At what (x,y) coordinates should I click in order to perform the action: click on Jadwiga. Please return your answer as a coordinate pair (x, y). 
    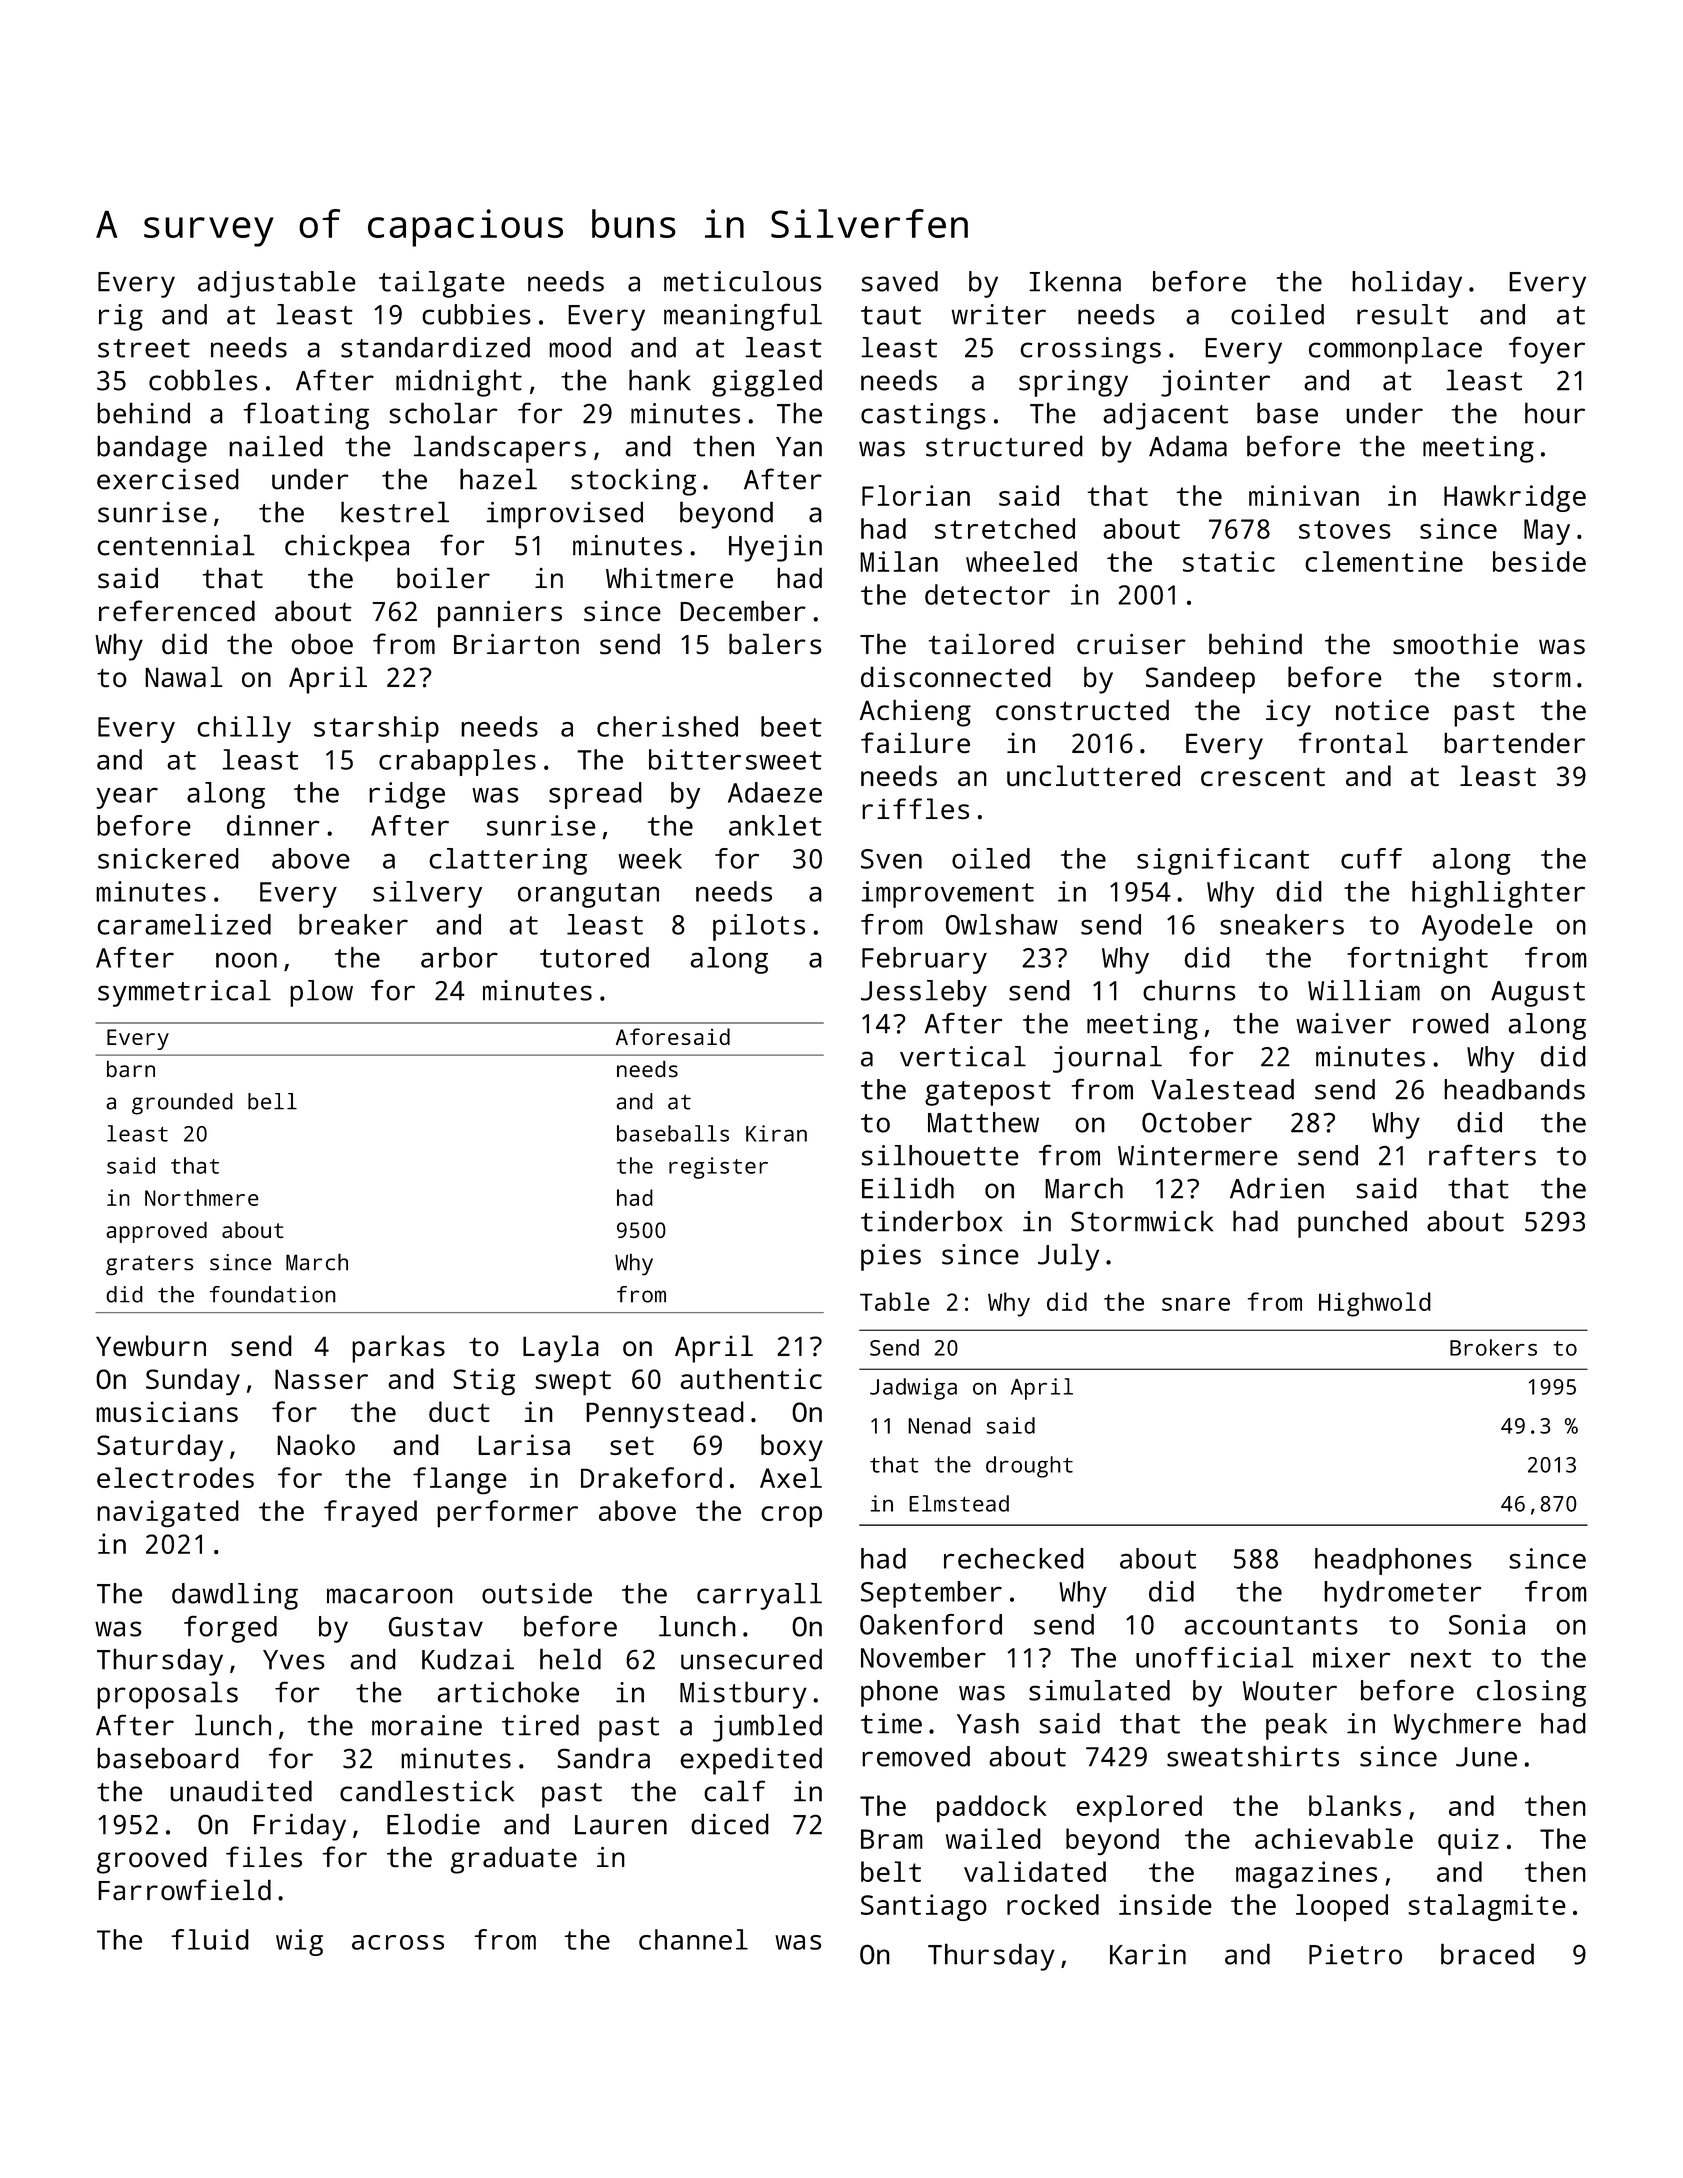
    Looking at the image, I should click on (913, 1389).
